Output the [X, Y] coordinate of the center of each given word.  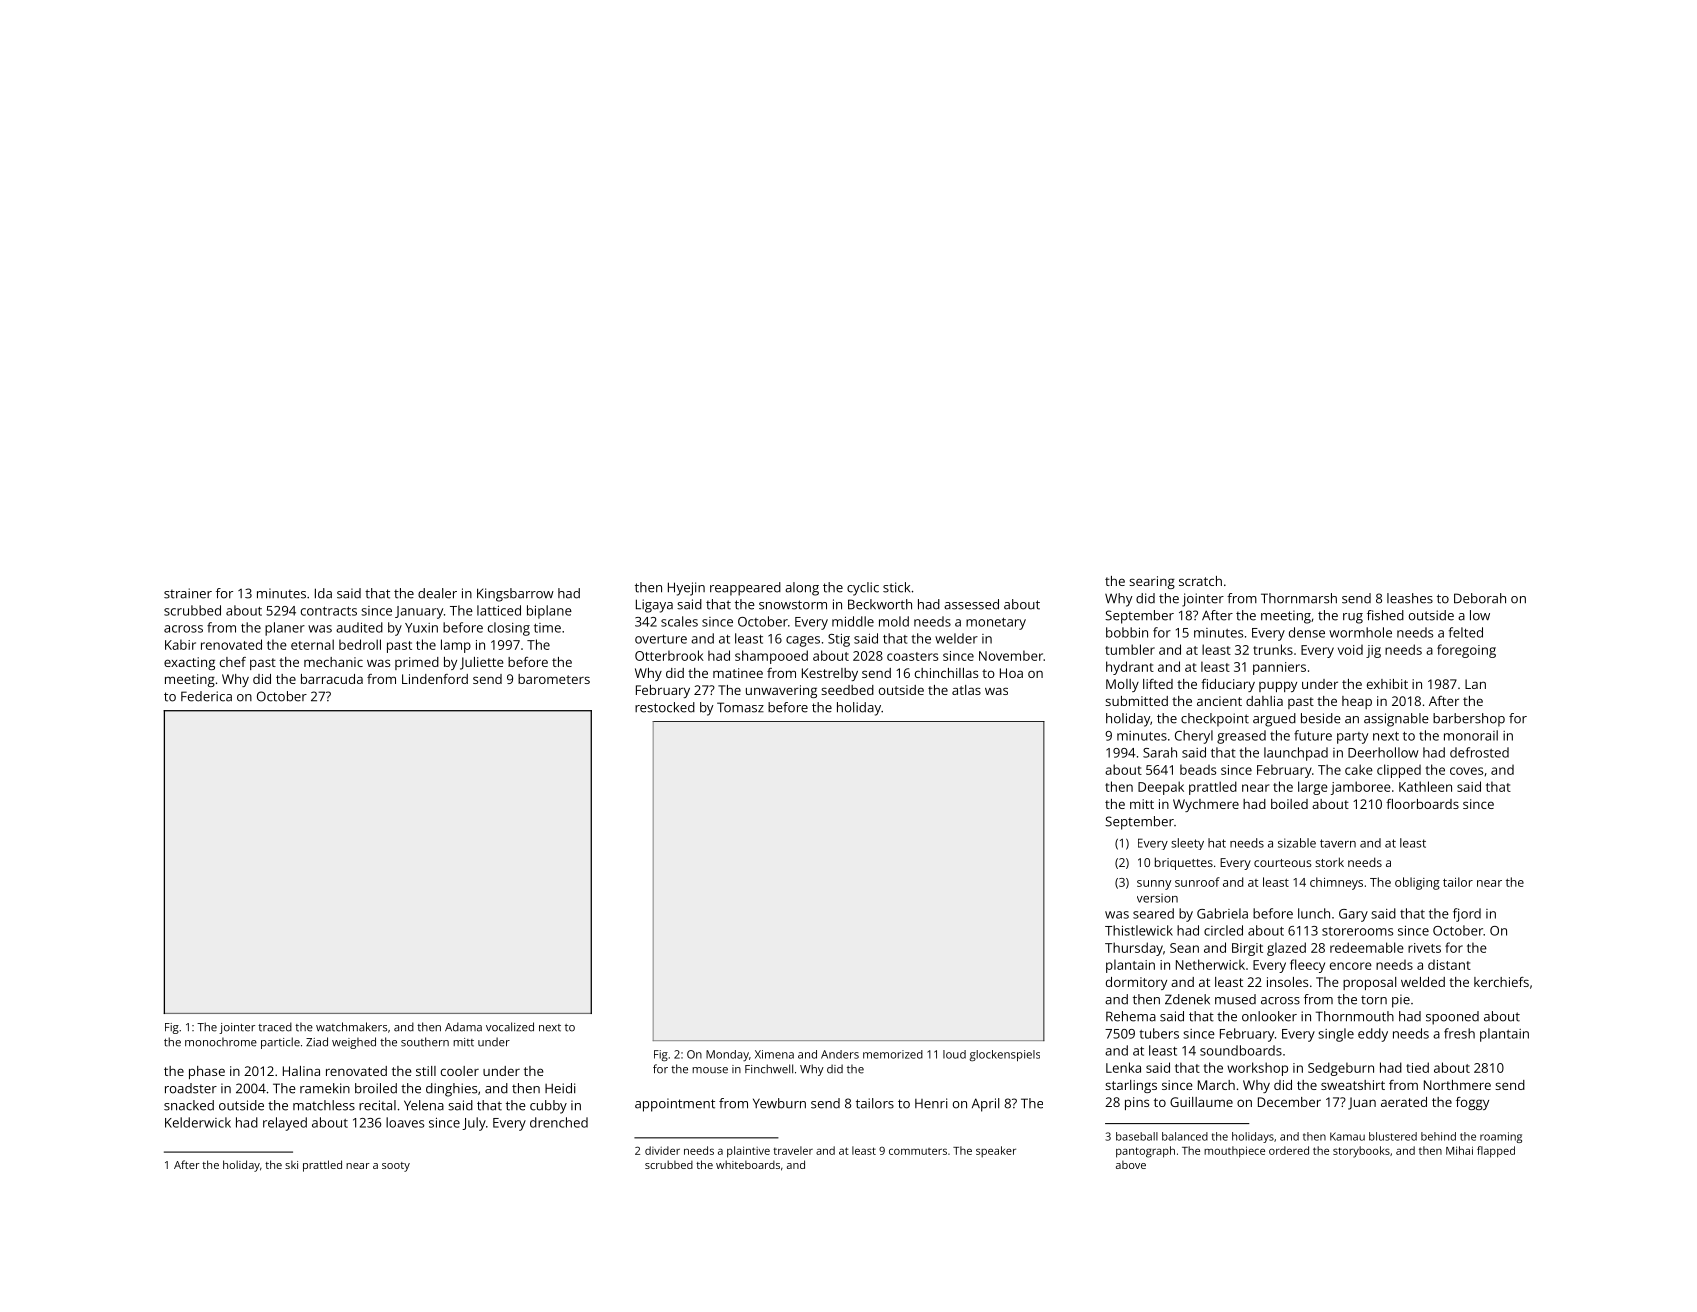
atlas [966, 690]
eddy [1373, 1035]
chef [233, 662]
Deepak [1161, 788]
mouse [710, 1070]
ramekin [325, 1088]
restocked [665, 707]
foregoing [1466, 651]
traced [275, 1027]
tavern [1338, 843]
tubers [1159, 1033]
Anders [840, 1054]
